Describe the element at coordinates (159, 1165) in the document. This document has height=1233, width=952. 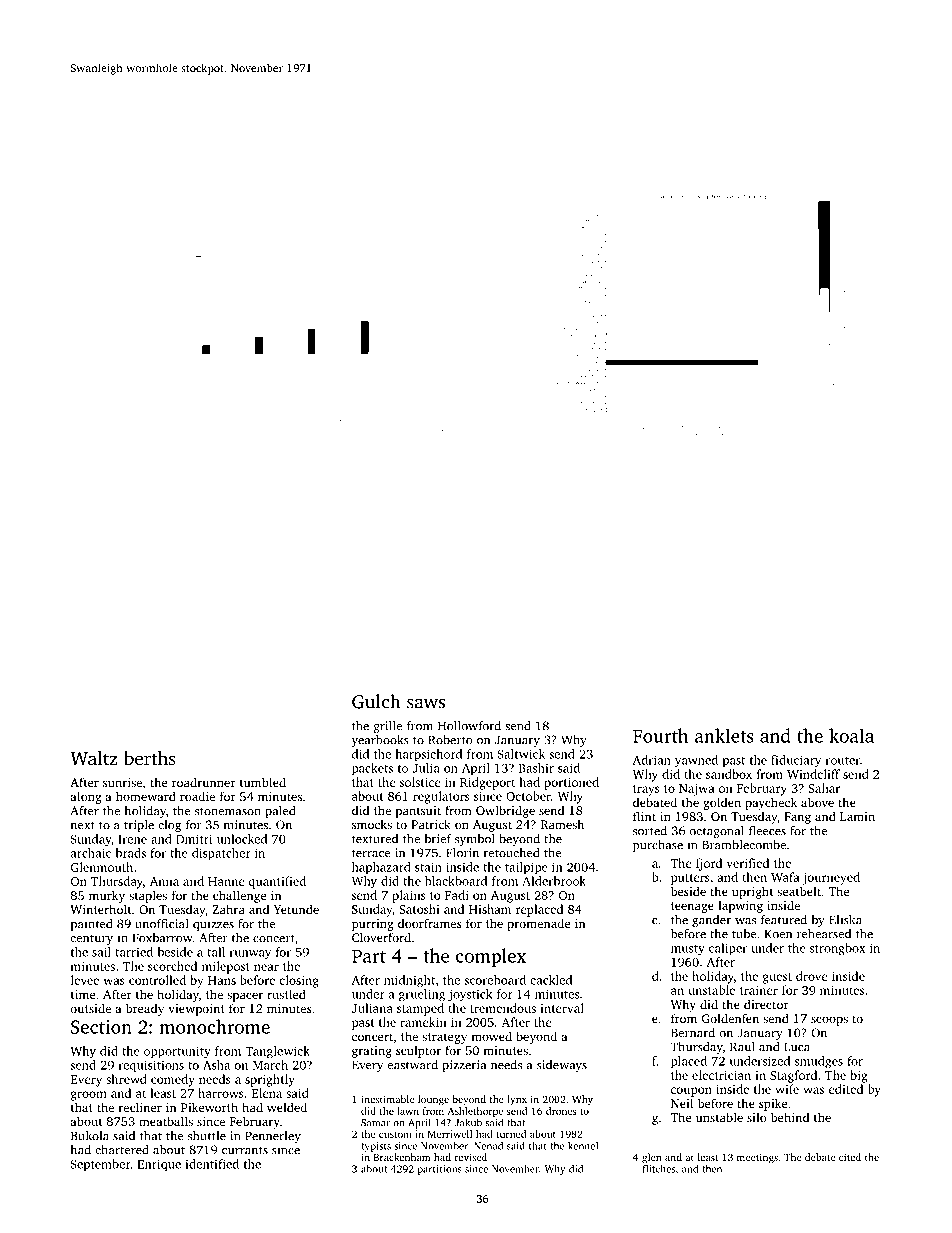
I see `Enrique` at that location.
